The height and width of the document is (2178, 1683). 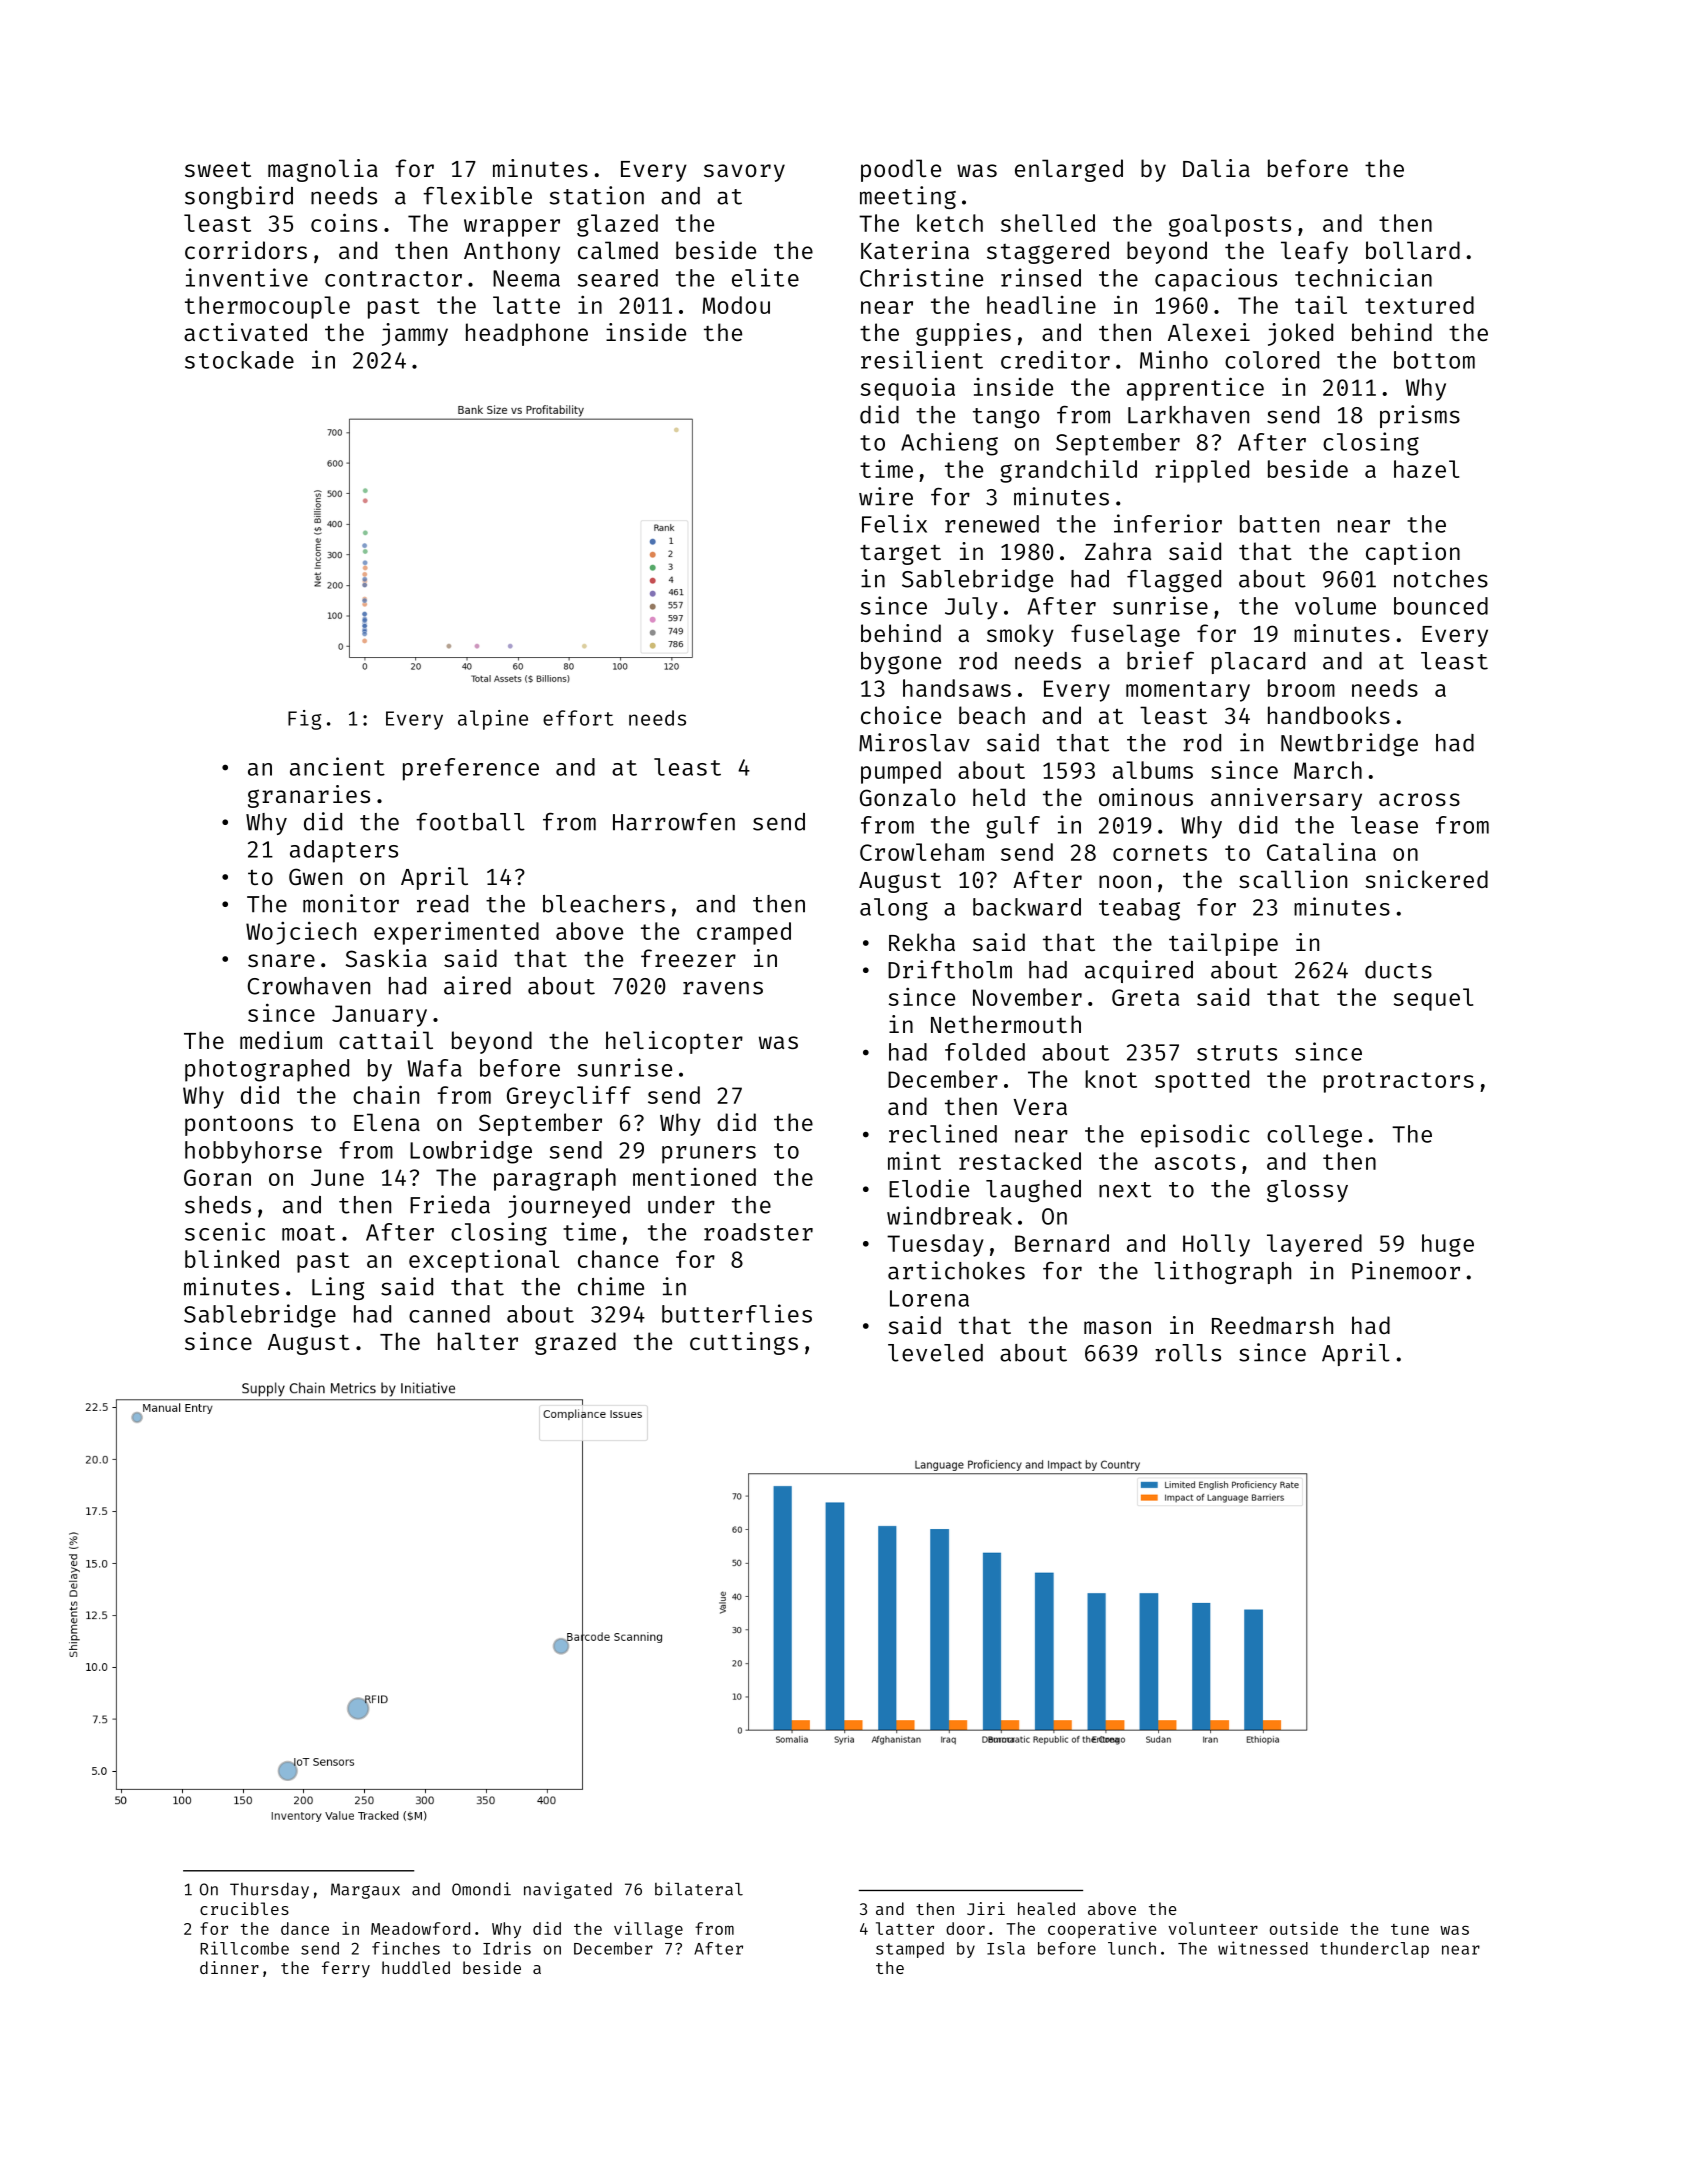 What do you see at coordinates (1216, 168) in the document?
I see `Dalia` at bounding box center [1216, 168].
